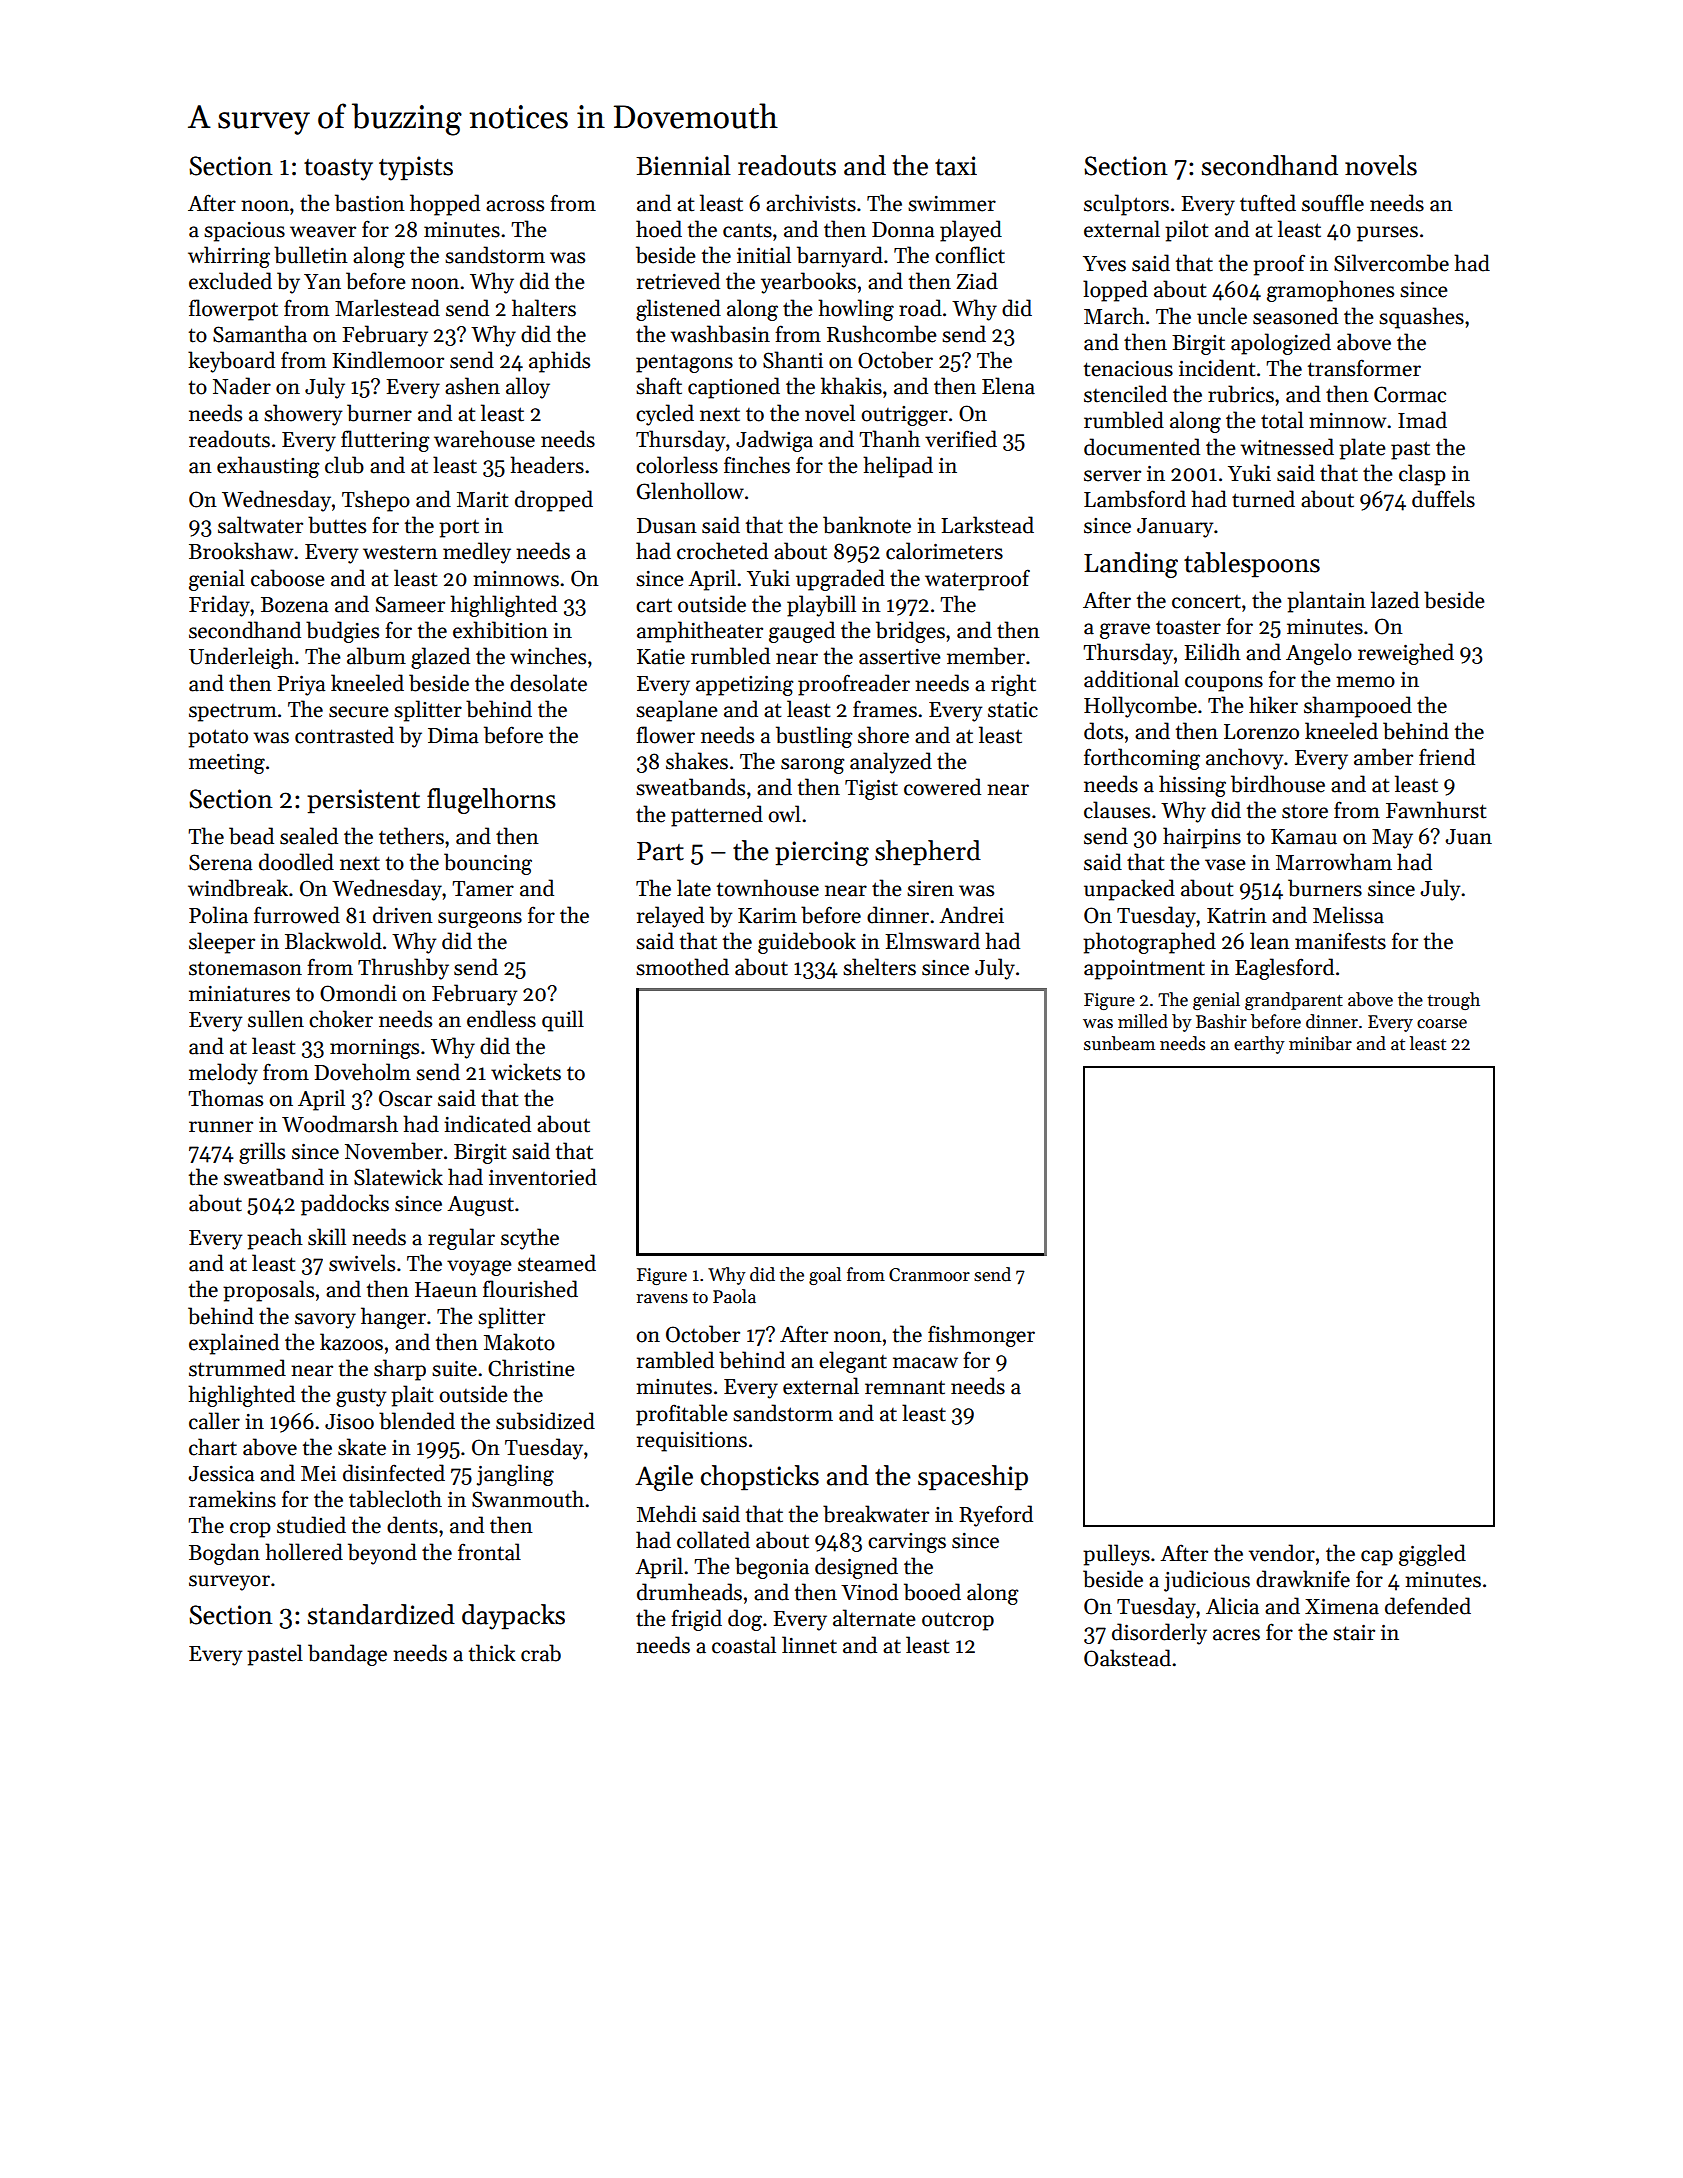 Image resolution: width=1683 pixels, height=2178 pixels. What do you see at coordinates (1432, 1555) in the image?
I see `giggled` at bounding box center [1432, 1555].
